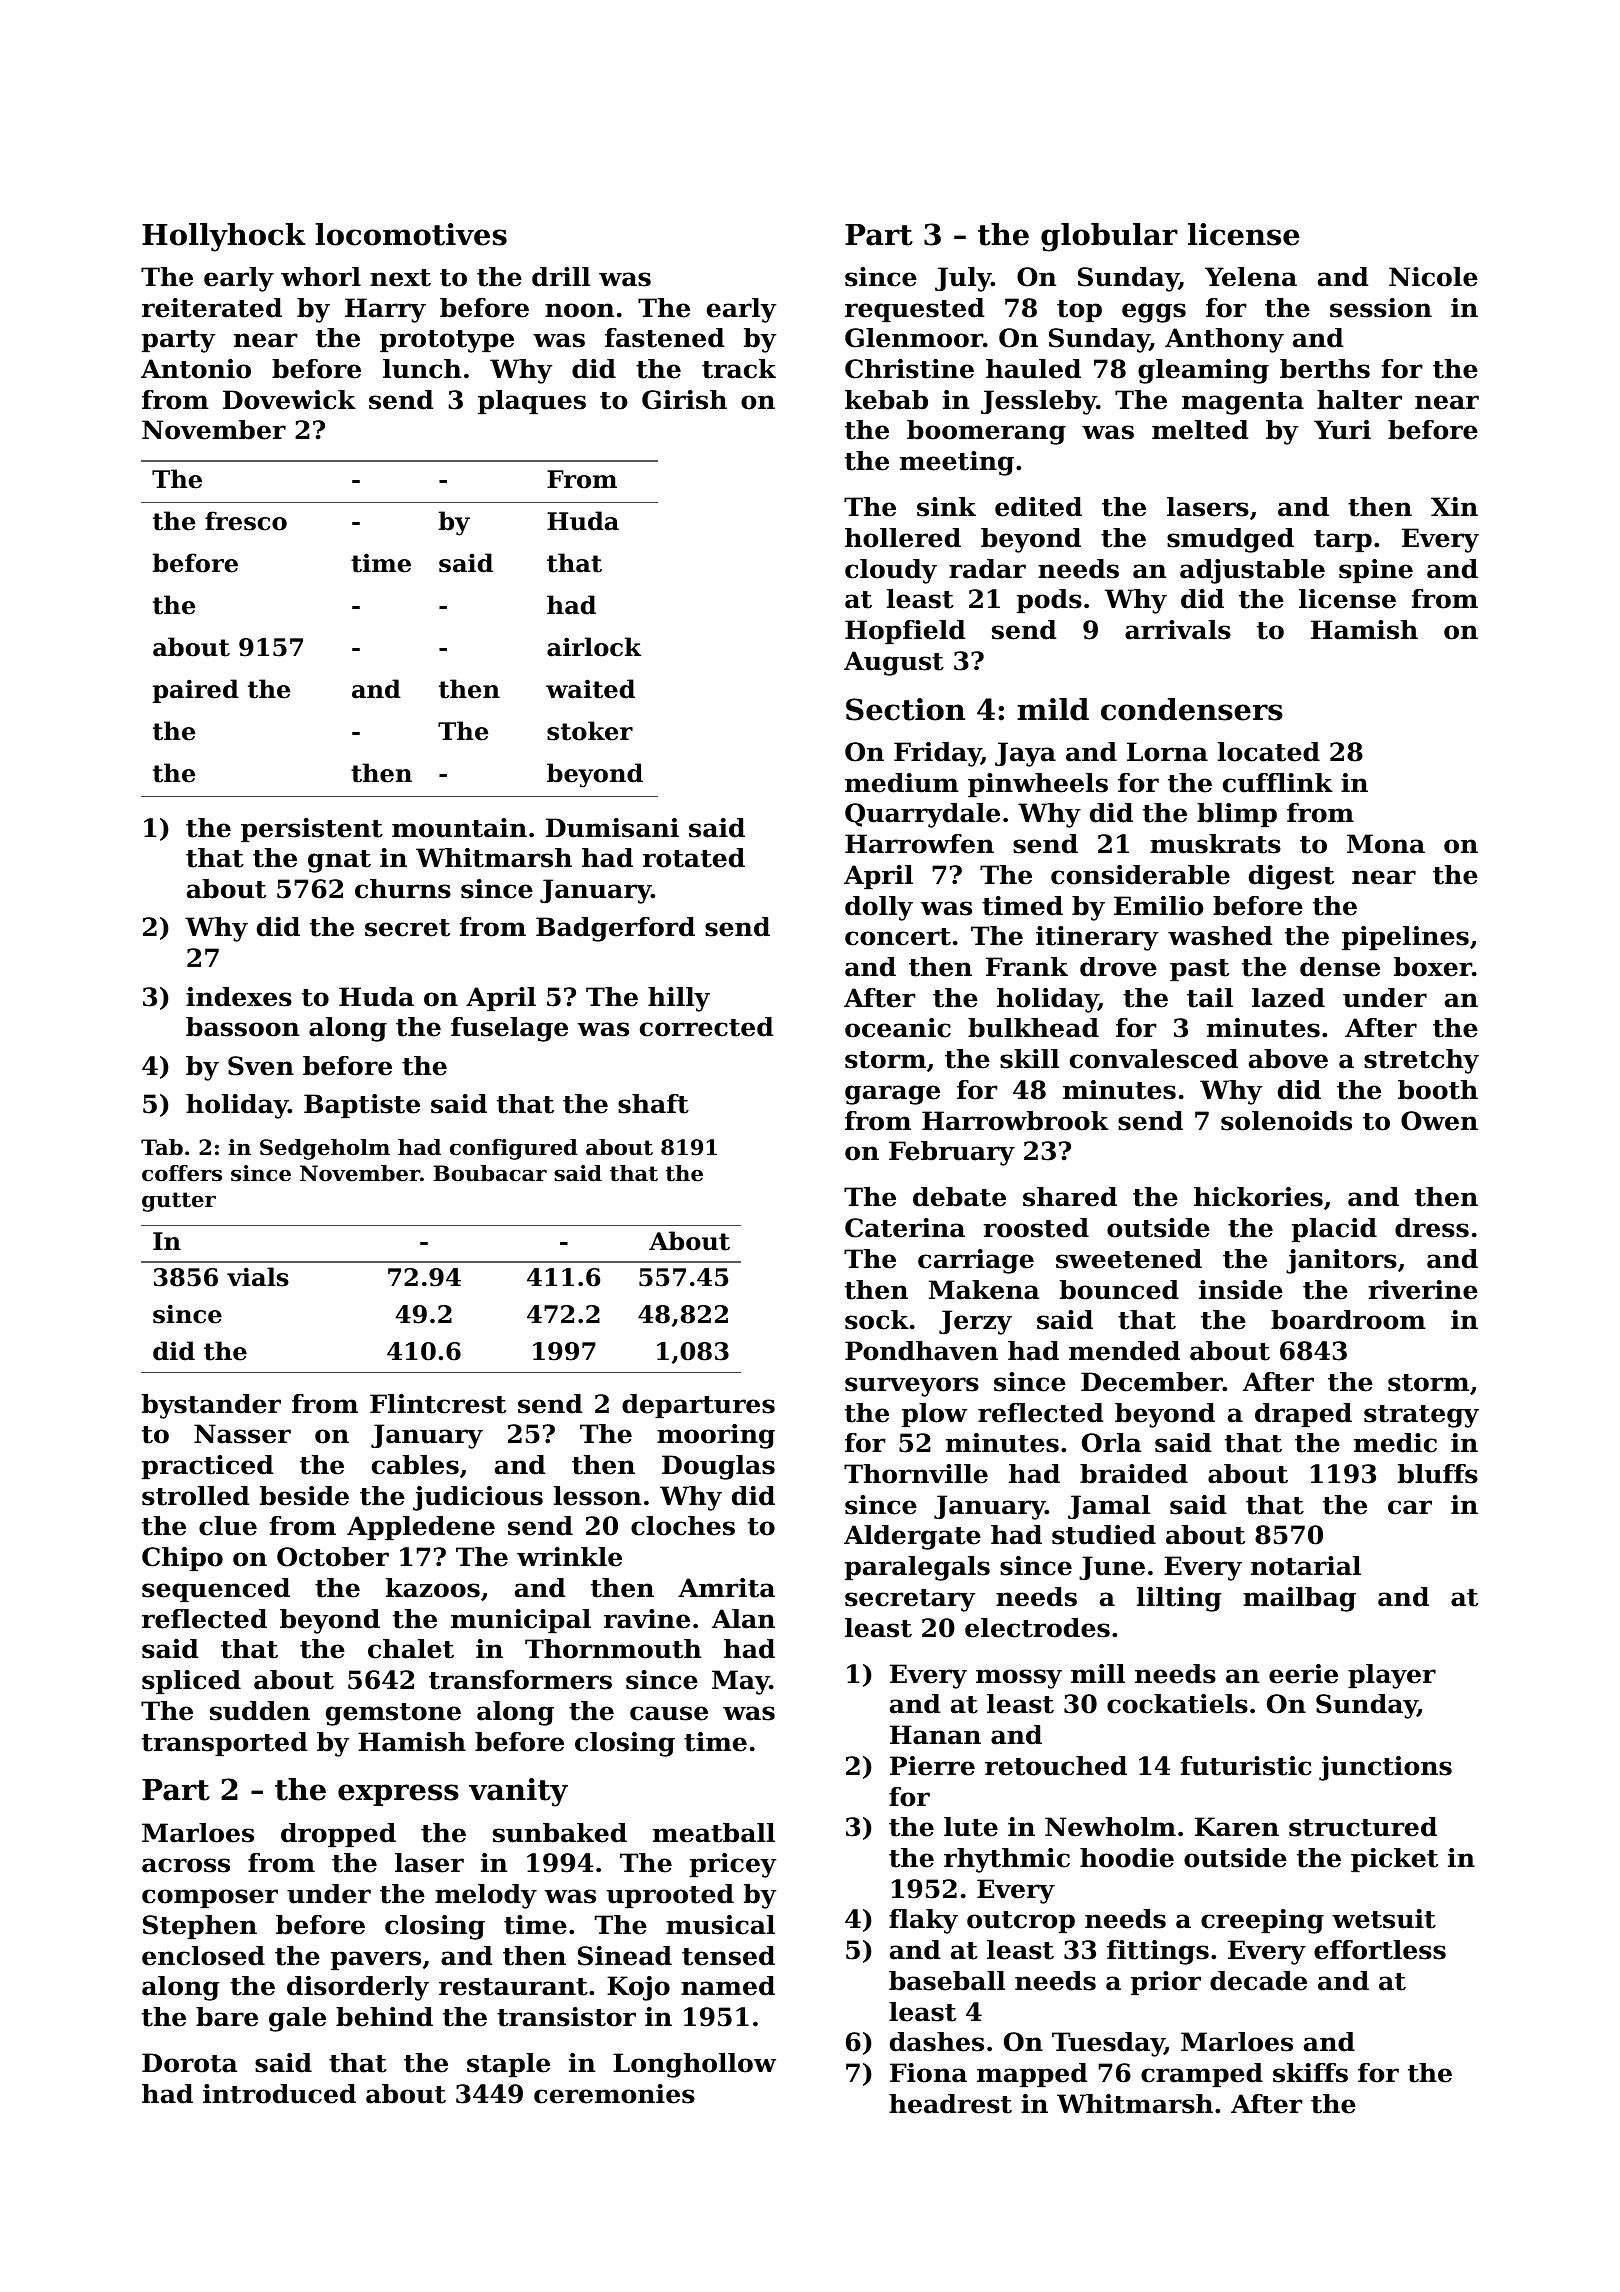  I want to click on introduced, so click(279, 2094).
